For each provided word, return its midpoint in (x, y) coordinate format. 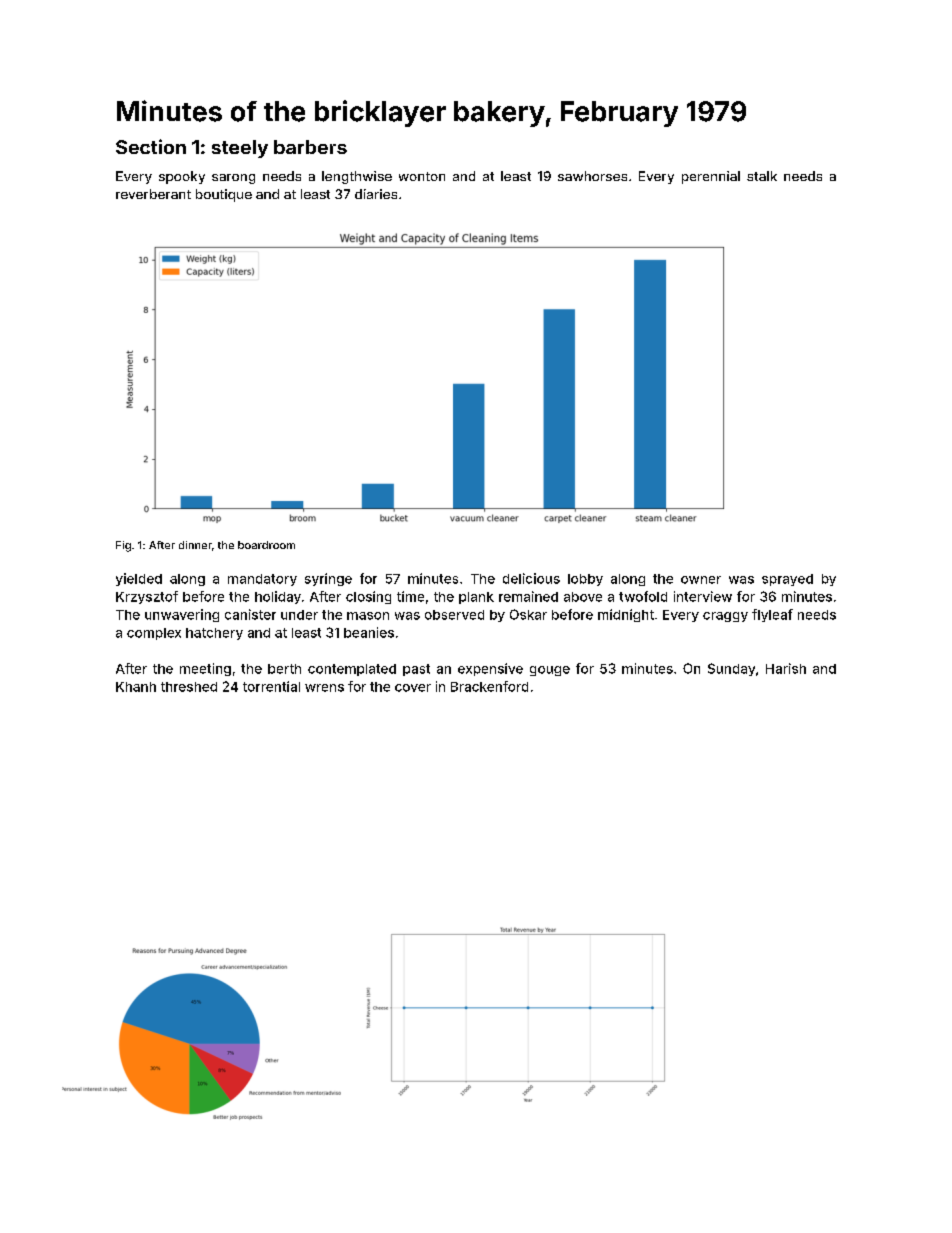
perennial (711, 177)
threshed (189, 687)
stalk (762, 176)
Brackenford (489, 686)
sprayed (787, 580)
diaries (376, 194)
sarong (233, 179)
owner (701, 580)
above (583, 597)
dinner (195, 545)
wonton (422, 176)
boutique (224, 195)
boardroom (266, 545)
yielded (139, 579)
